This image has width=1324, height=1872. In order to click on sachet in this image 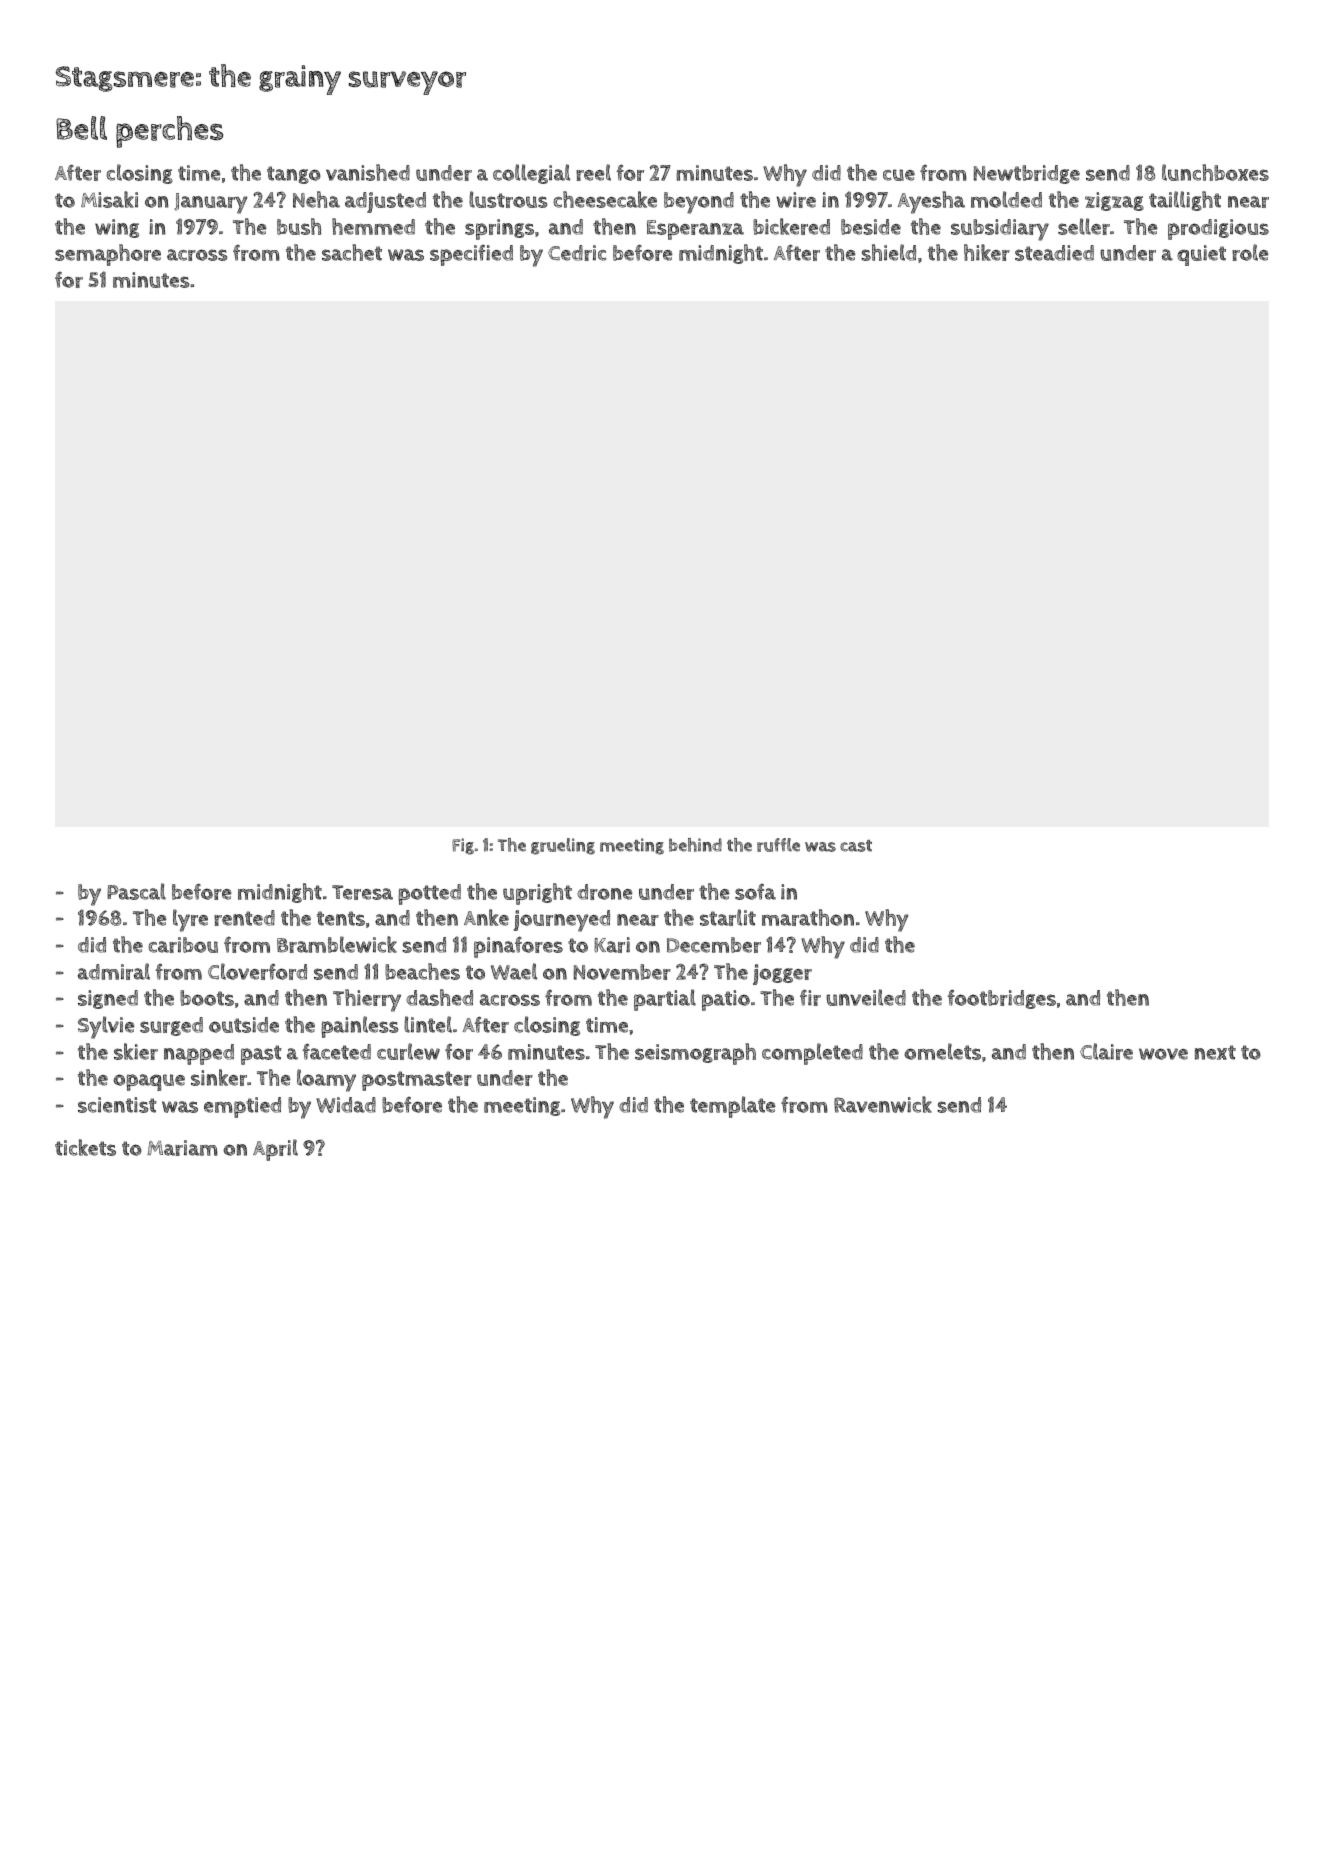, I will do `click(352, 252)`.
